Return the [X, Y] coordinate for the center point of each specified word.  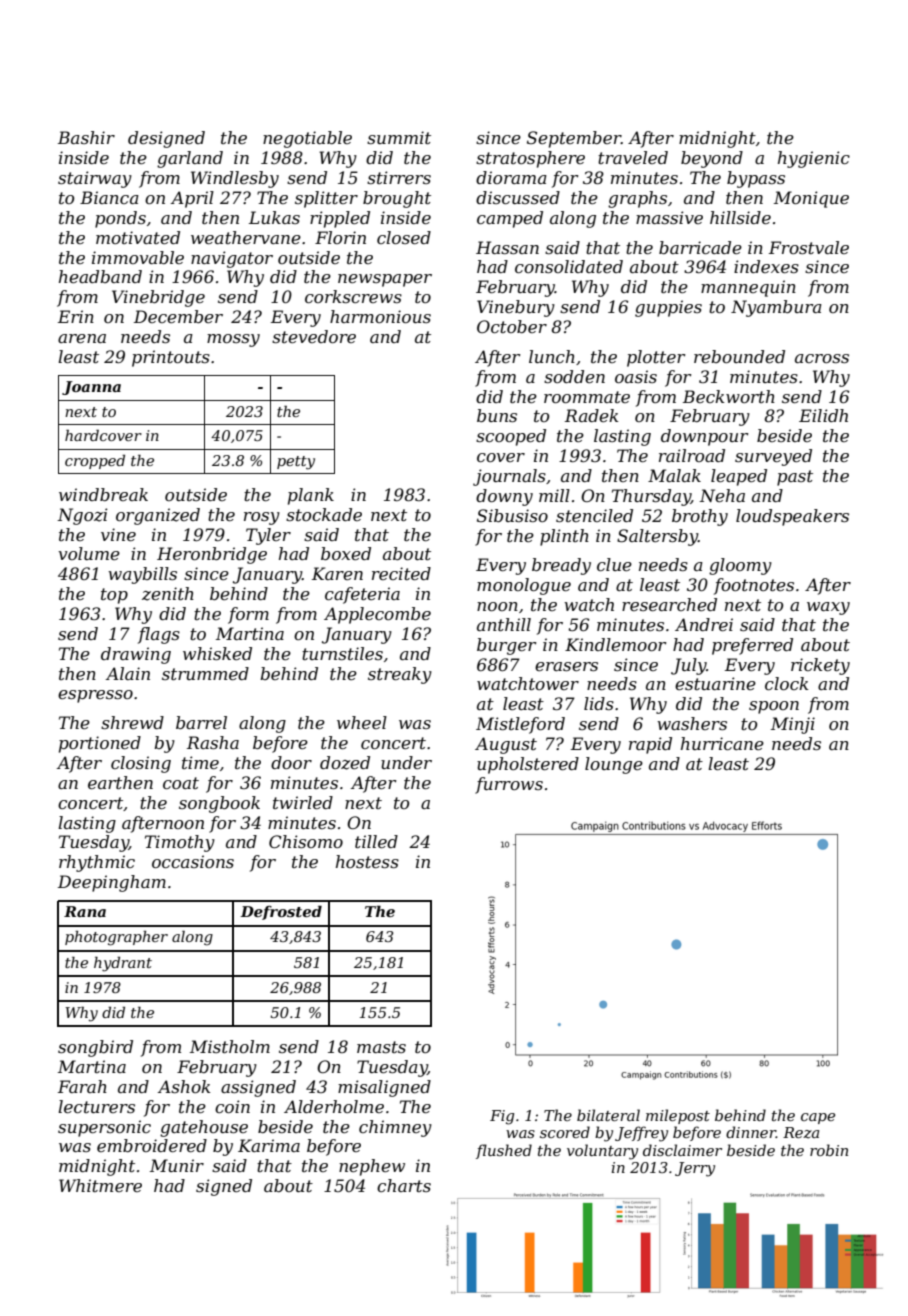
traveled [633, 157]
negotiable [307, 139]
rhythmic [97, 863]
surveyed [773, 457]
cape [818, 1118]
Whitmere [100, 1185]
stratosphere [530, 159]
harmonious [380, 316]
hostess [367, 861]
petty [296, 463]
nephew [372, 1167]
